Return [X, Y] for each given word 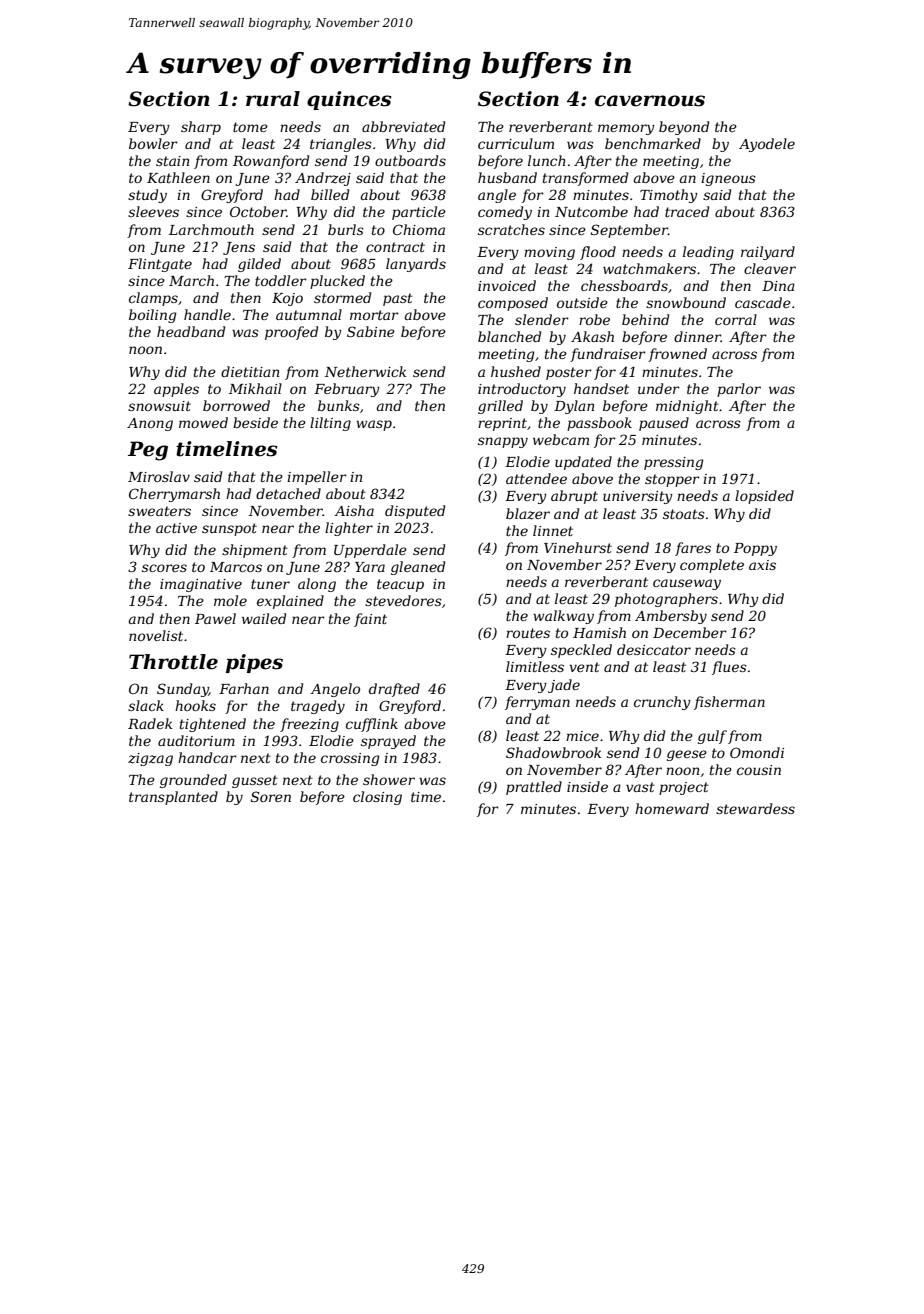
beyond [684, 128]
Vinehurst [578, 547]
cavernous [650, 101]
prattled [534, 788]
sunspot [229, 529]
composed [513, 304]
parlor [739, 390]
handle [207, 314]
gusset [255, 781]
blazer [528, 514]
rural [273, 99]
